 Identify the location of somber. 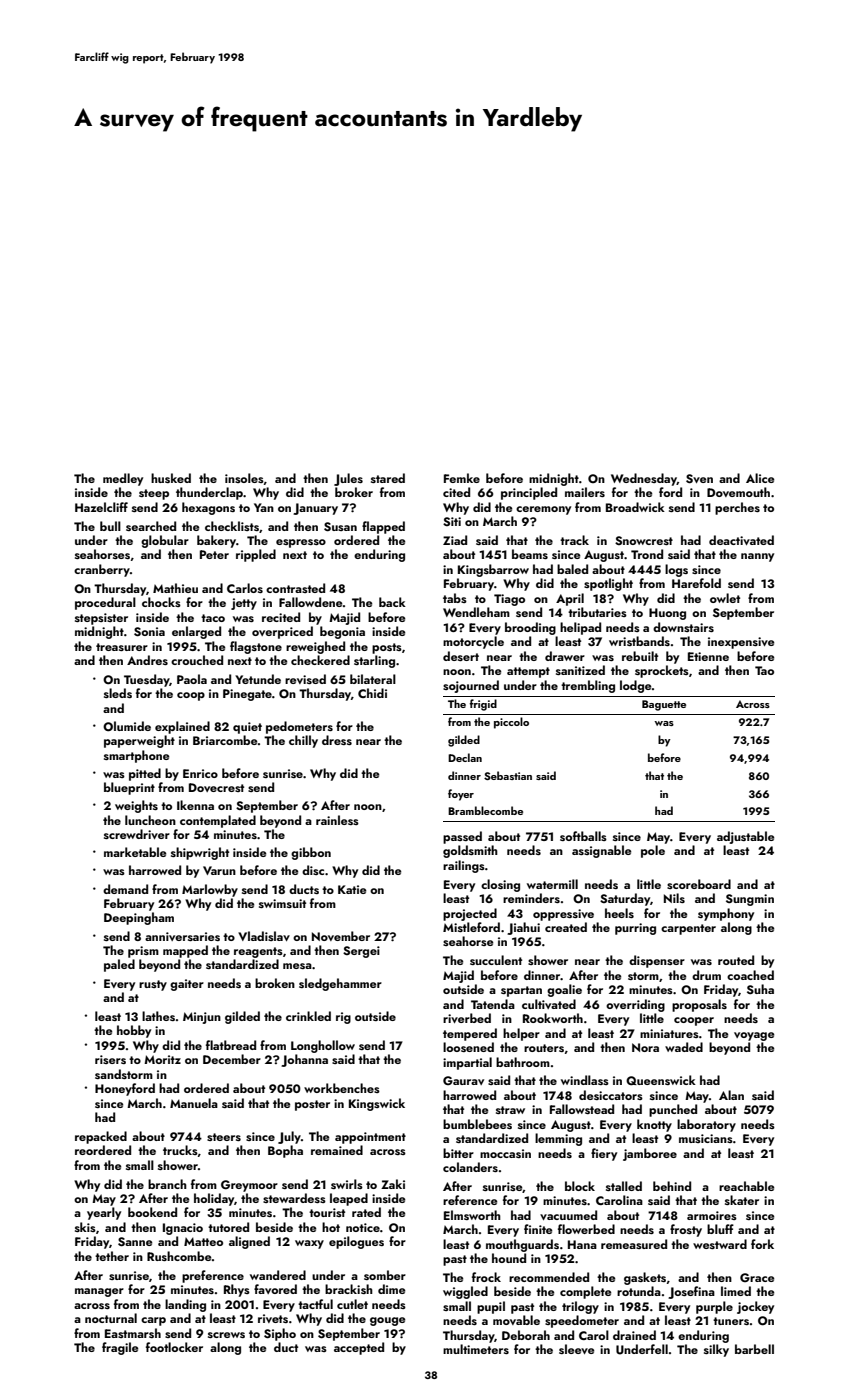
(385, 1275).
